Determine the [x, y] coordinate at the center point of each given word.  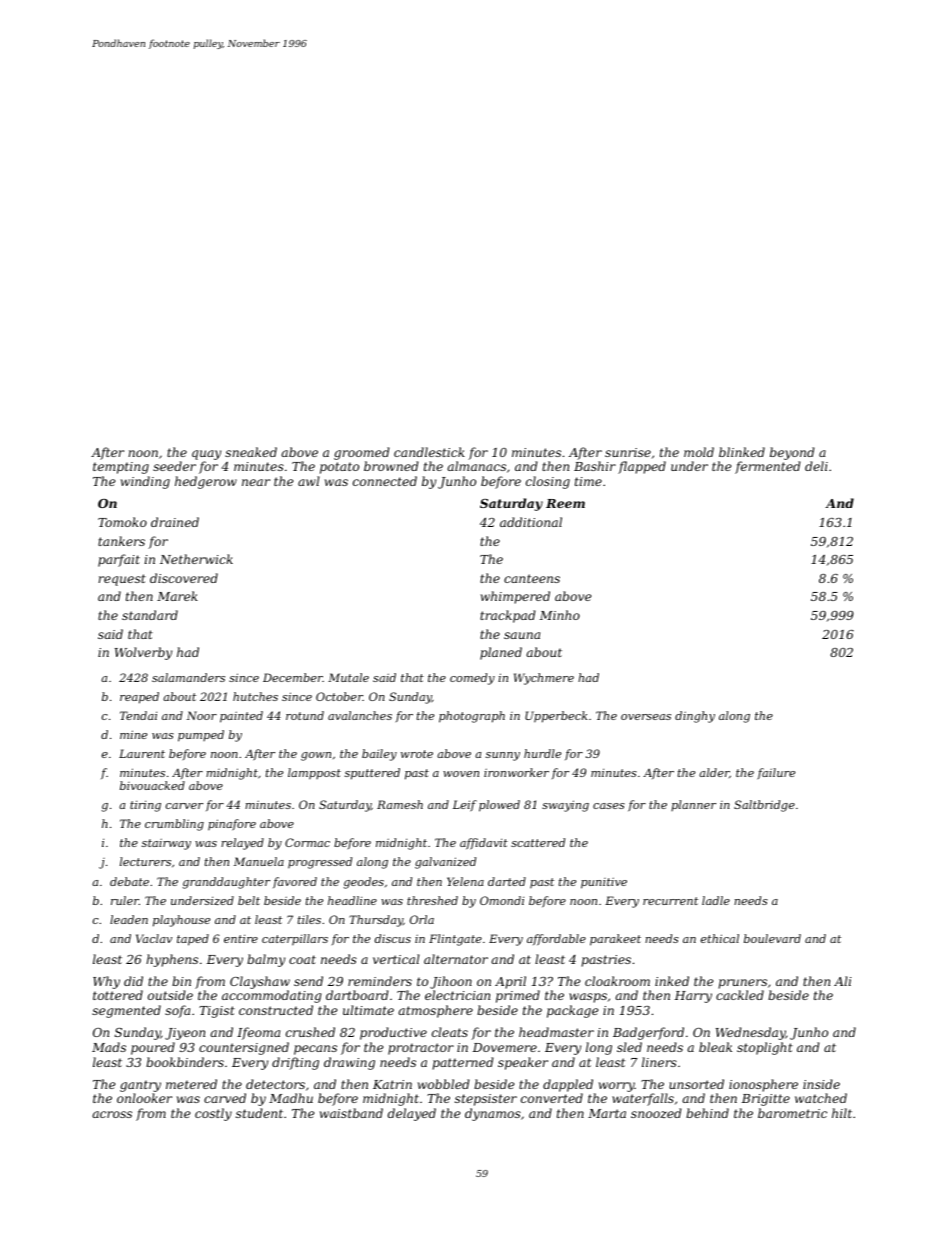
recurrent [670, 901]
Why [106, 982]
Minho [559, 615]
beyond [792, 453]
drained [175, 522]
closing [548, 482]
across [112, 1114]
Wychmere [544, 679]
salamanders [188, 677]
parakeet [615, 940]
